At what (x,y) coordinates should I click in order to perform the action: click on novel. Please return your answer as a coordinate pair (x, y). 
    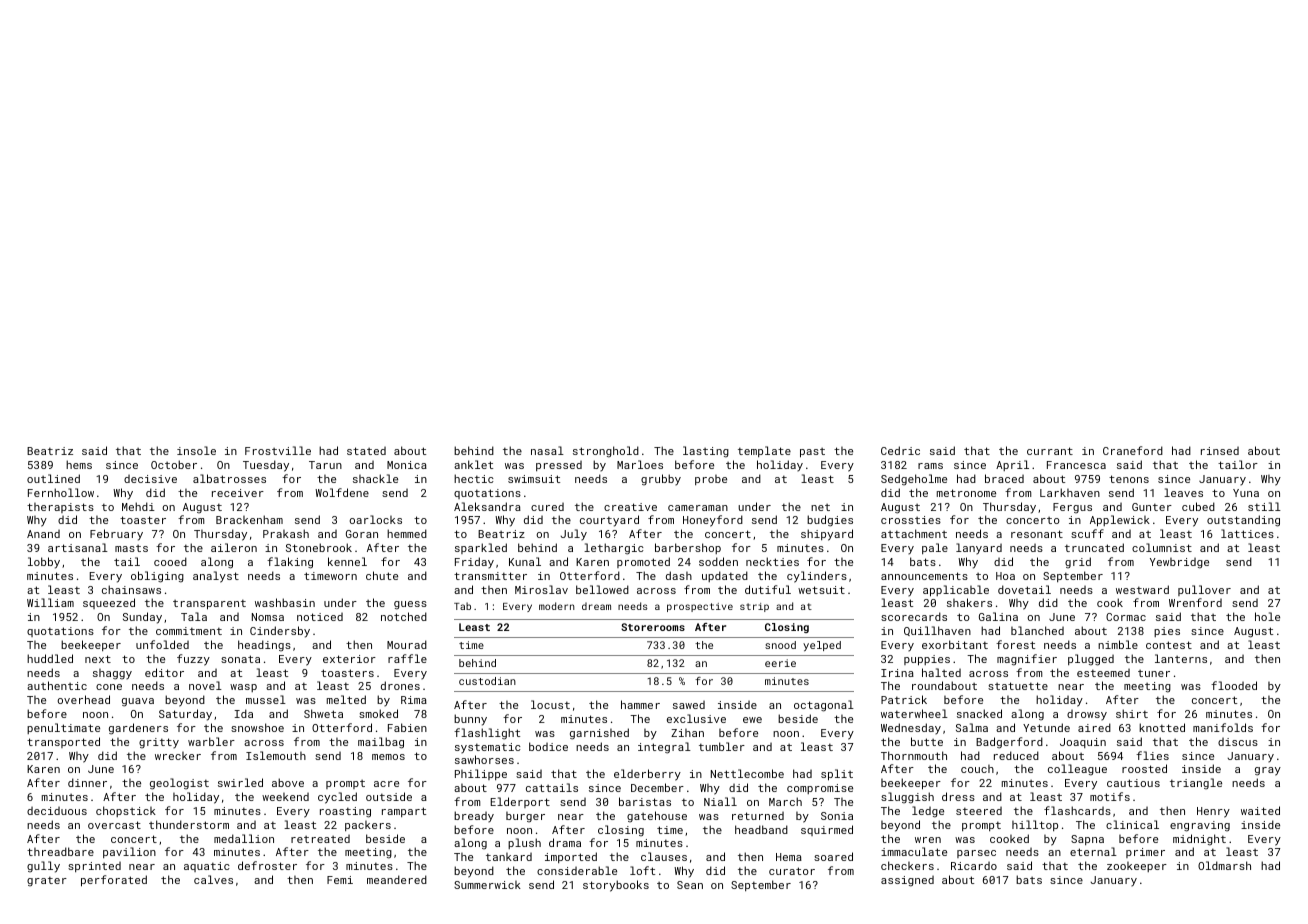
    Looking at the image, I should click on (205, 685).
